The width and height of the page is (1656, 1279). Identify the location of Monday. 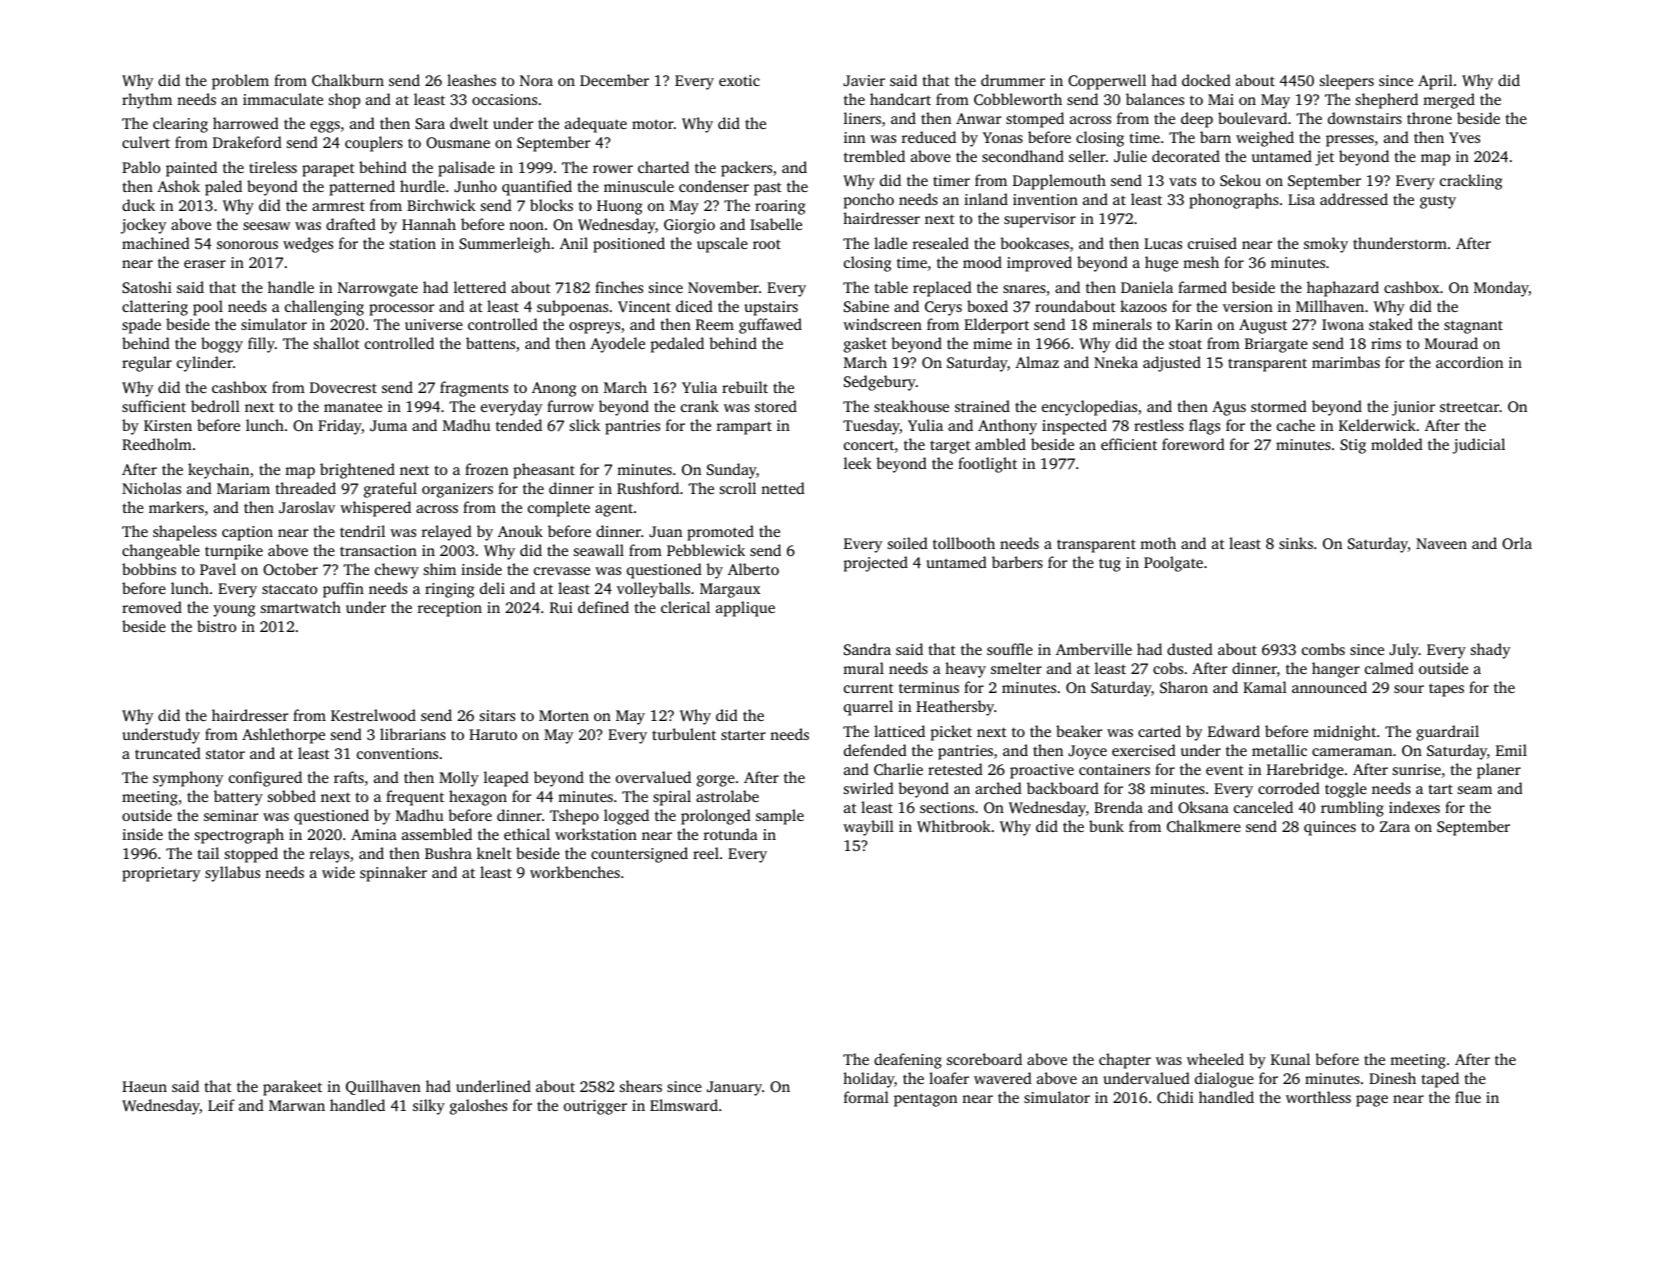
(1501, 289).
